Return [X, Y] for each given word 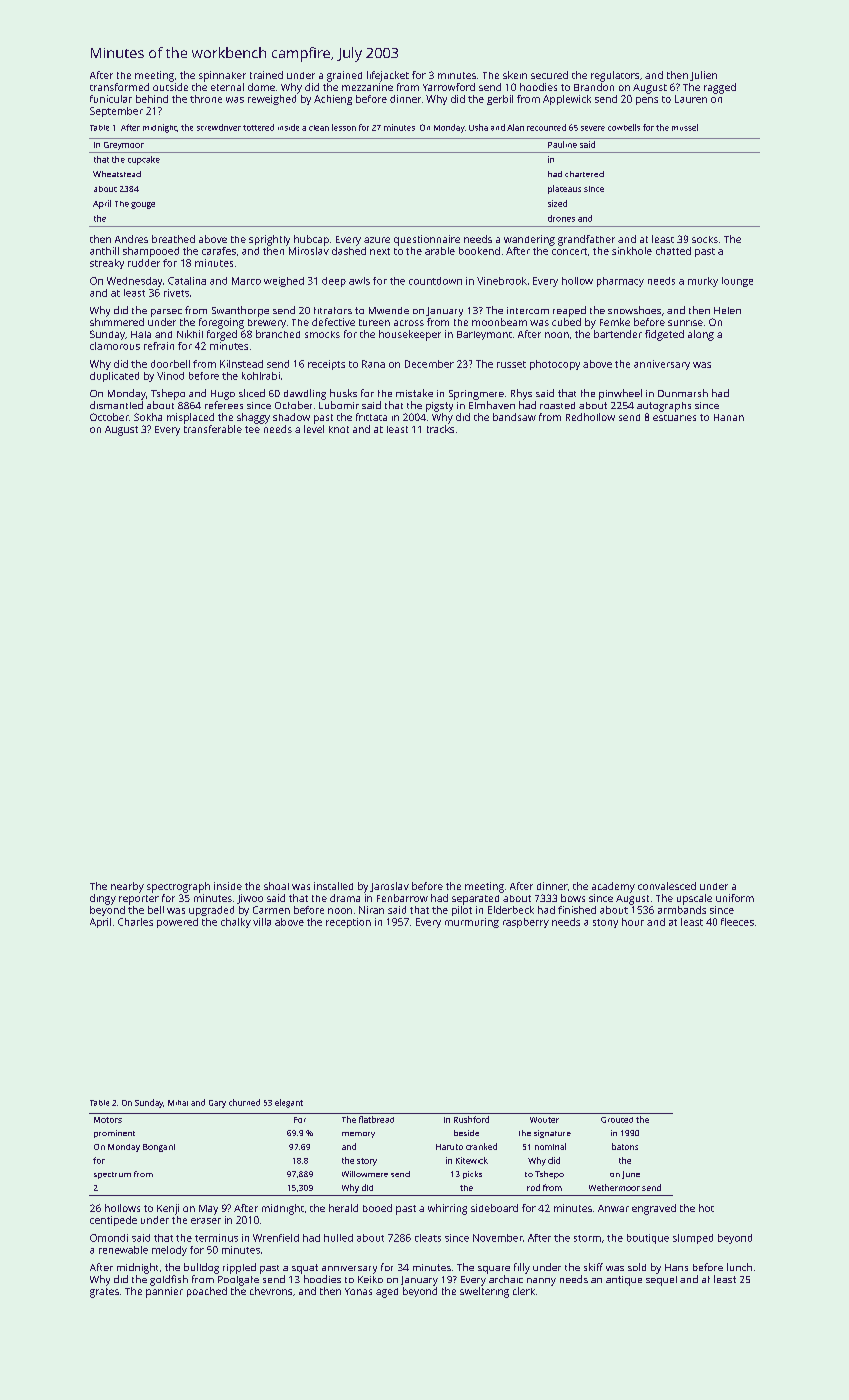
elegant [289, 1103]
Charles [135, 922]
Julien [703, 76]
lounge [737, 282]
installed [333, 886]
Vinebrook [502, 281]
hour [633, 922]
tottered [258, 127]
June [631, 1175]
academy [613, 887]
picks [472, 1175]
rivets [176, 293]
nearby [127, 887]
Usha [478, 127]
